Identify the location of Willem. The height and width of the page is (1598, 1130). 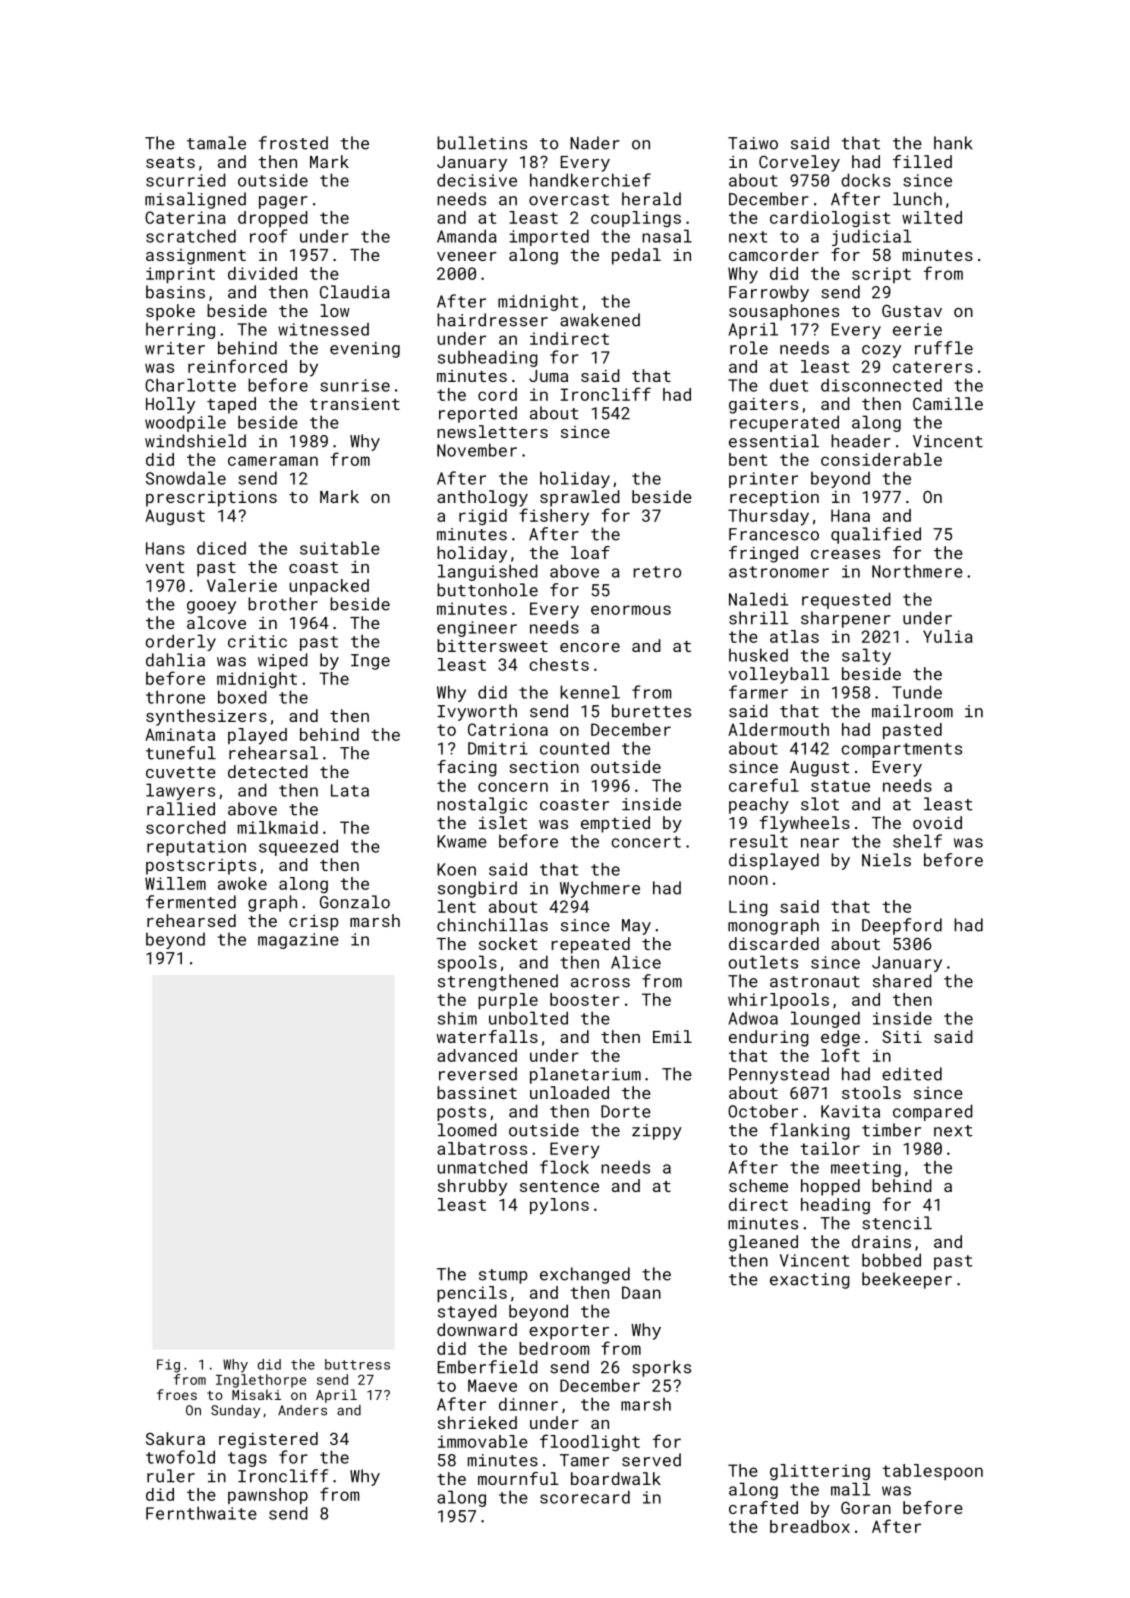
(175, 883).
